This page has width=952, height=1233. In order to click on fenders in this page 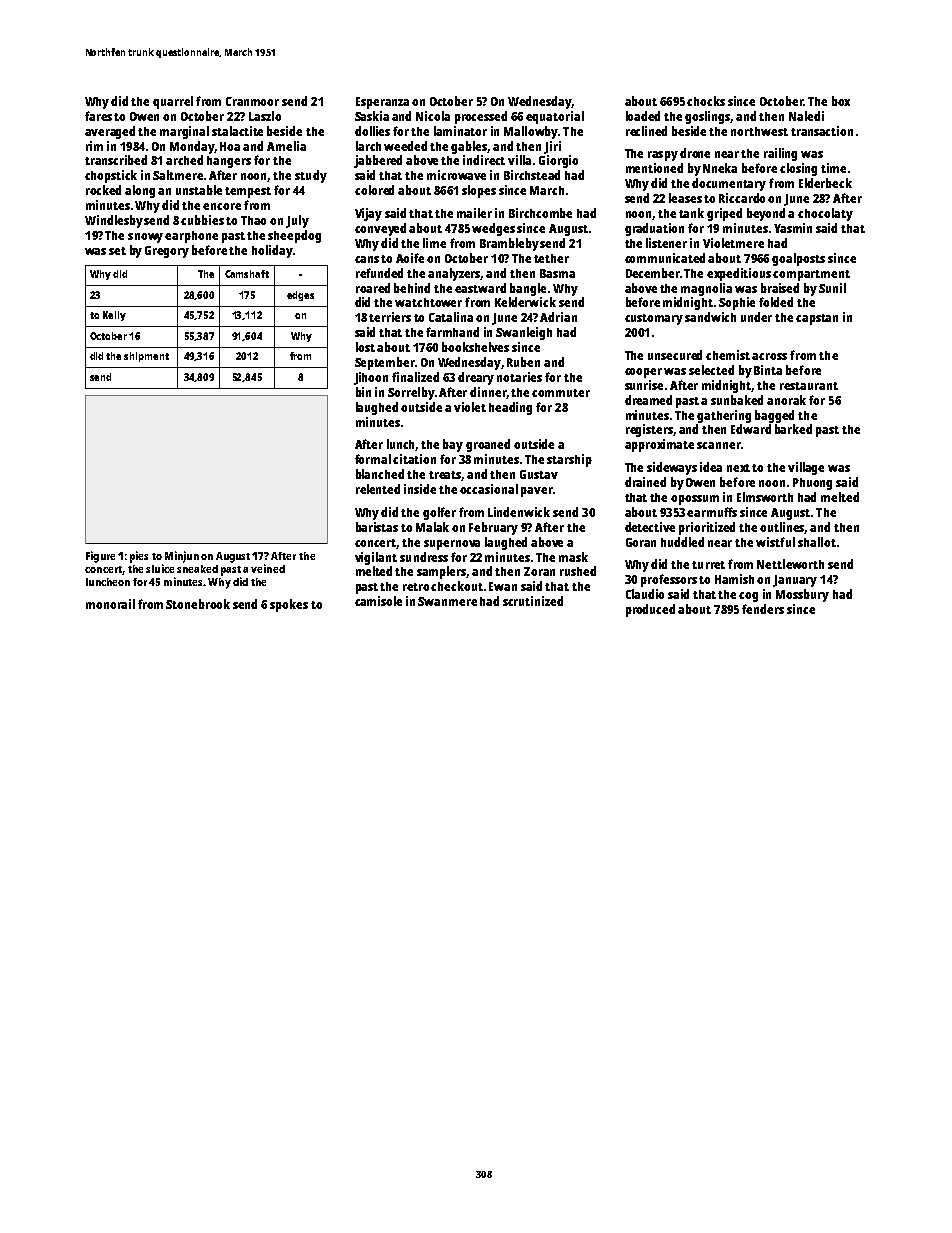, I will do `click(763, 609)`.
